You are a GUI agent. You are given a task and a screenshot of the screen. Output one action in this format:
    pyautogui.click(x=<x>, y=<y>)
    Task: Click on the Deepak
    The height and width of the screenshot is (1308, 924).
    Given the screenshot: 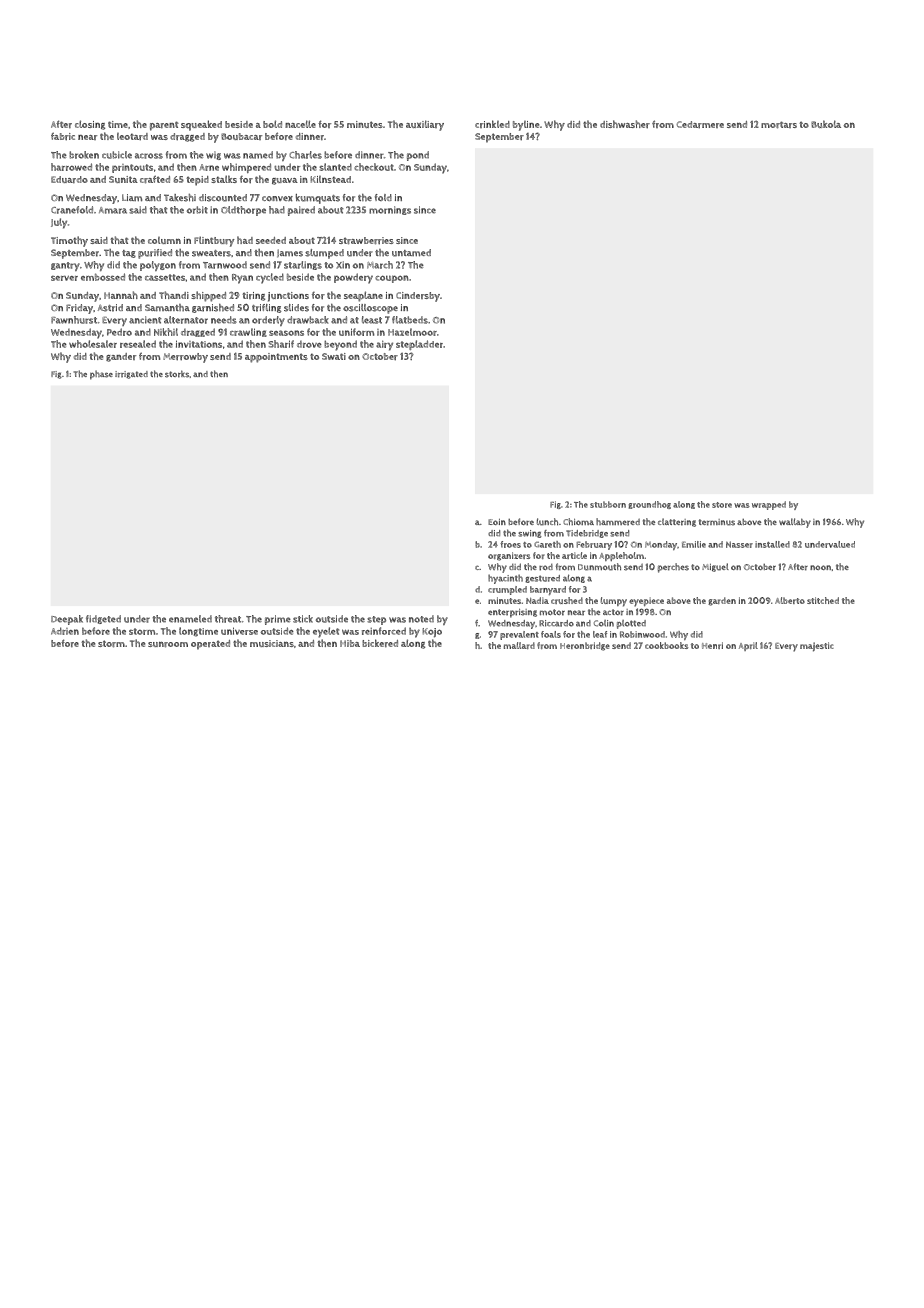 What is the action you would take?
    pyautogui.click(x=67, y=620)
